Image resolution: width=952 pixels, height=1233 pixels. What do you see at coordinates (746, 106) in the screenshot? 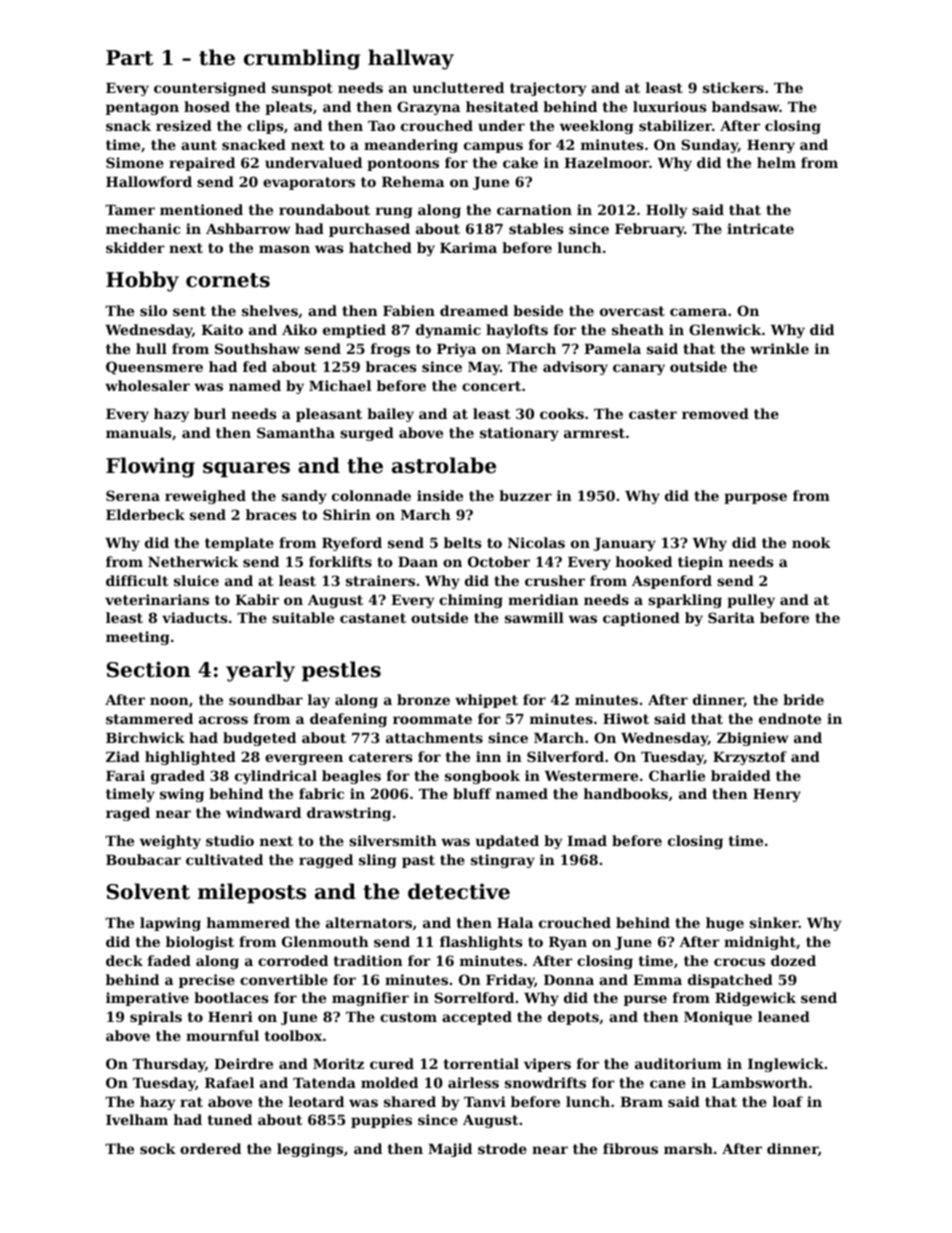
I see `bandsaw` at bounding box center [746, 106].
